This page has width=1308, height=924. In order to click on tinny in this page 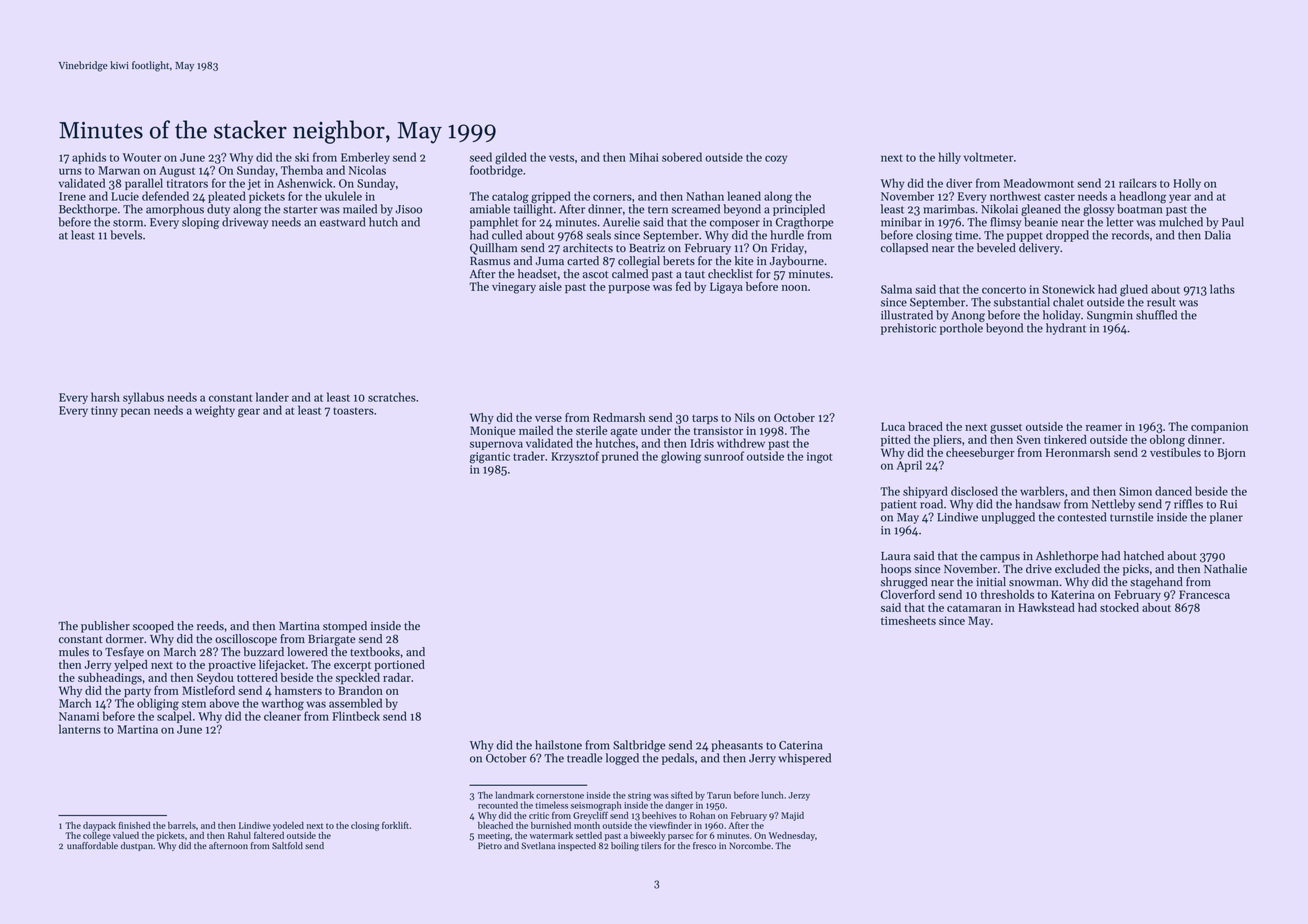, I will do `click(104, 411)`.
